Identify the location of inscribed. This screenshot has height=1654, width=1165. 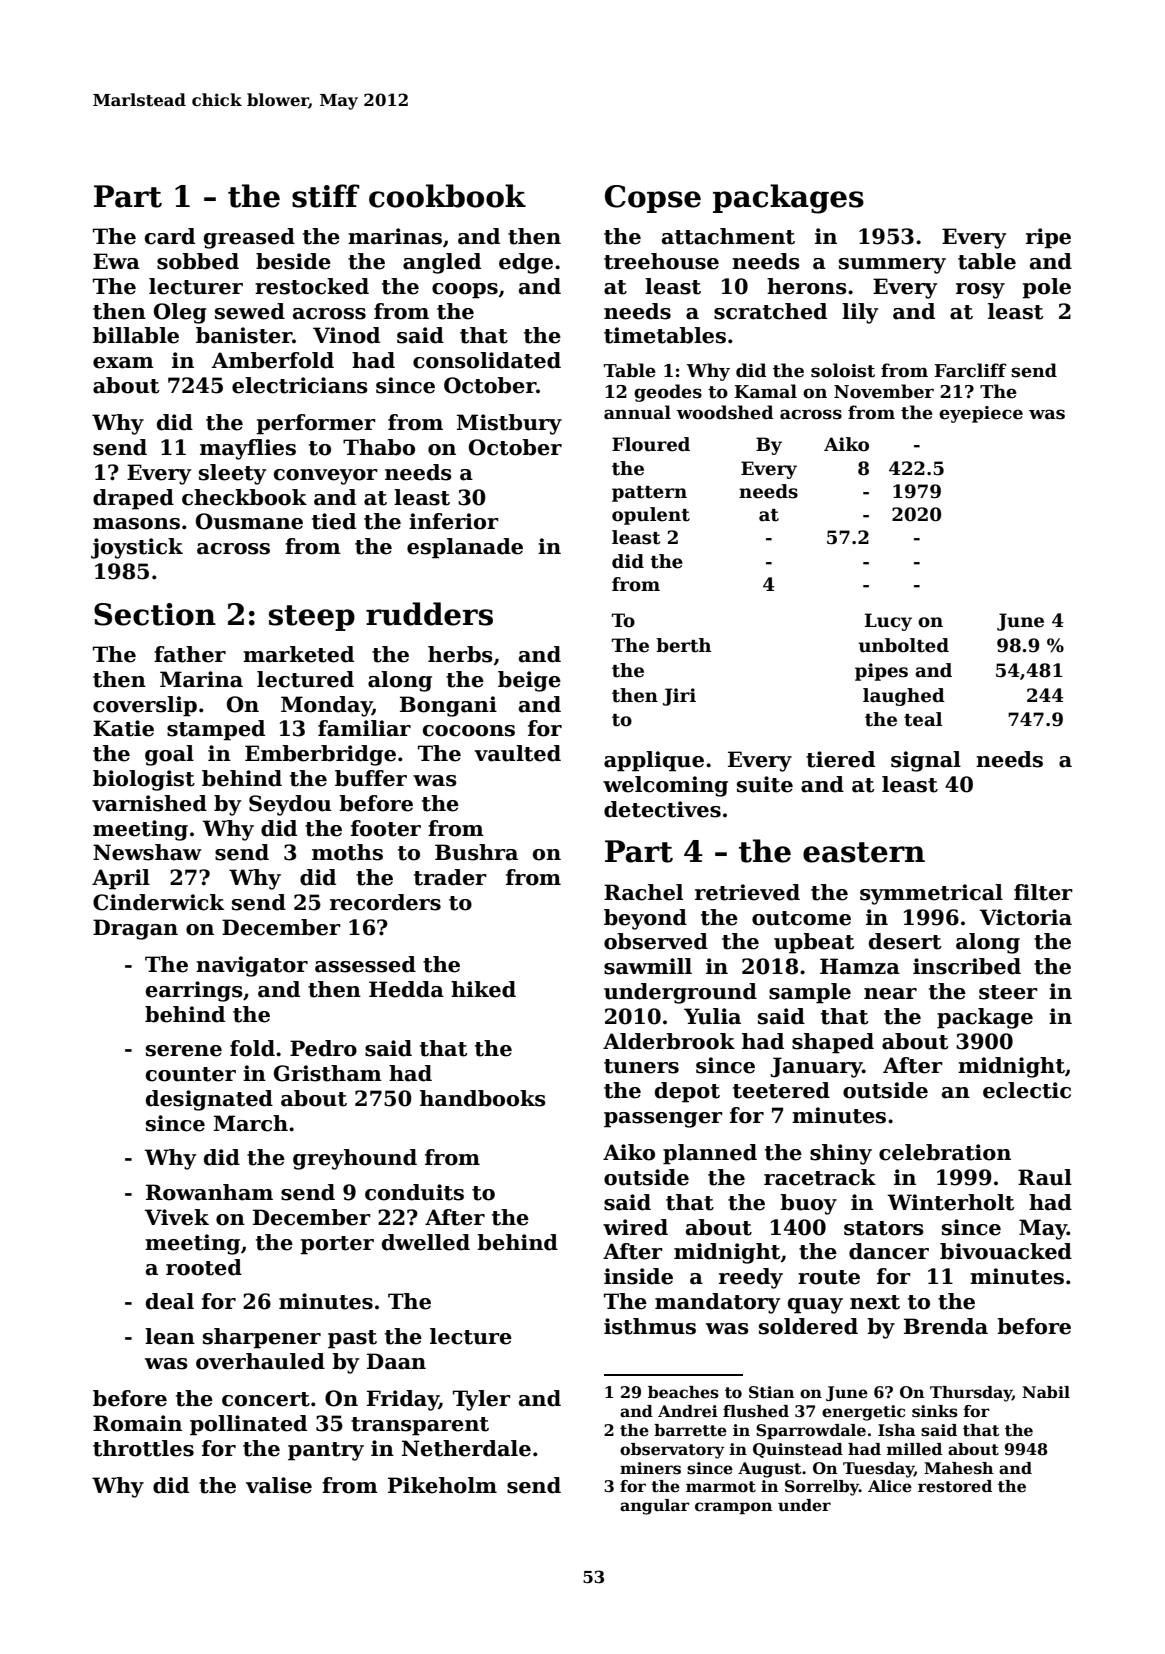
(967, 966).
